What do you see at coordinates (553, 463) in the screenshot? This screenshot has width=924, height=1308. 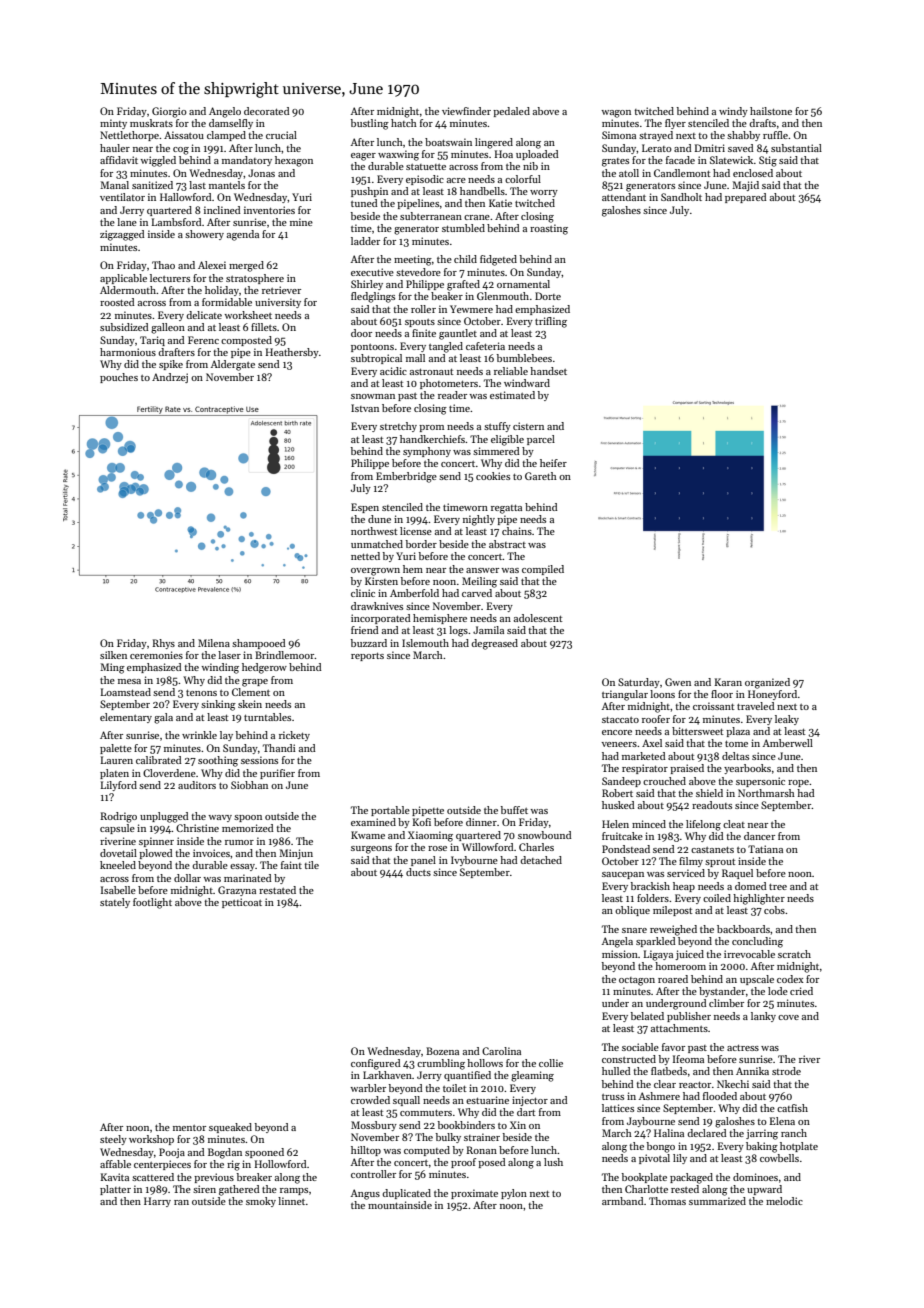 I see `heifer` at bounding box center [553, 463].
